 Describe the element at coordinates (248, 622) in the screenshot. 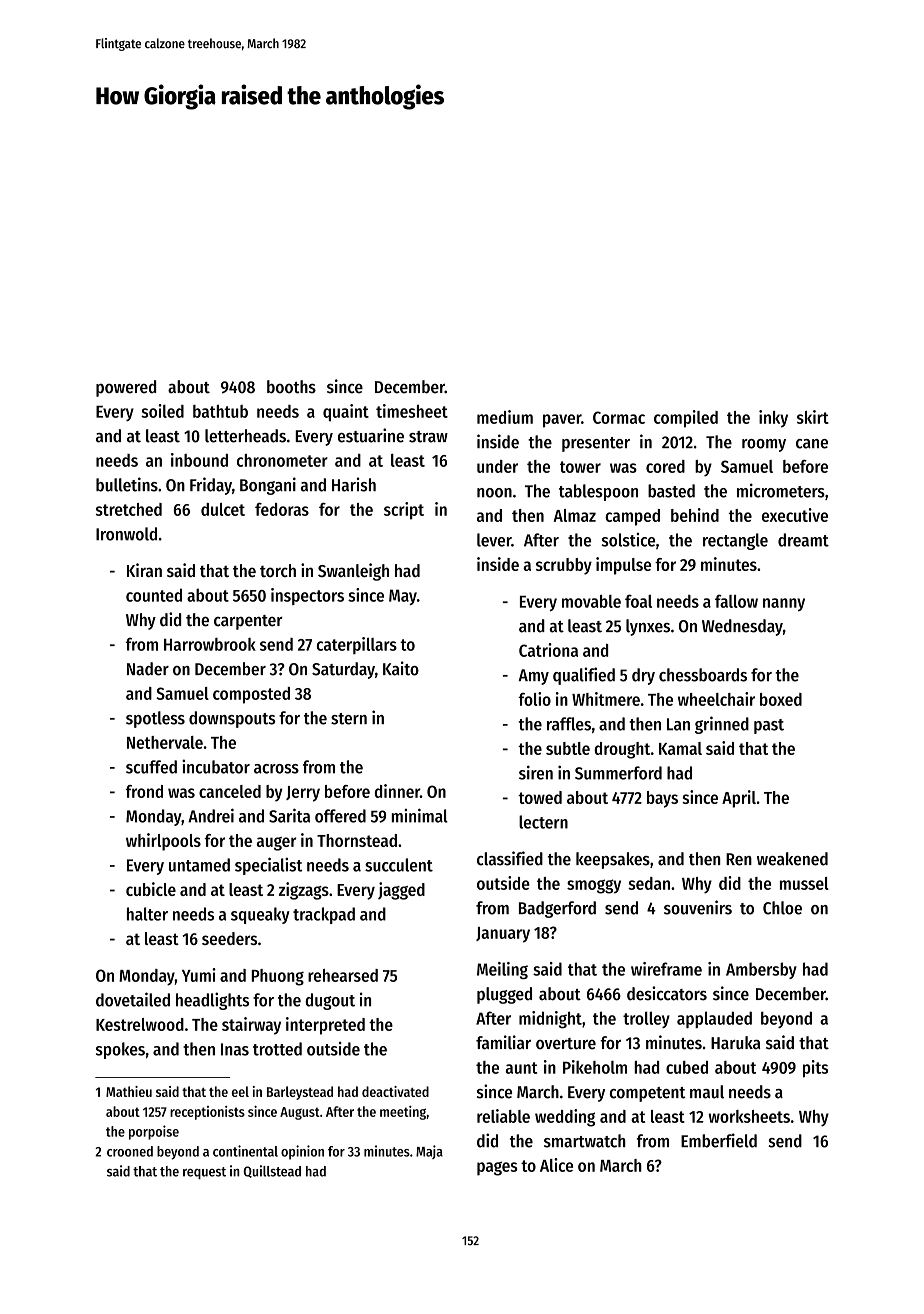

I see `carpenter` at that location.
